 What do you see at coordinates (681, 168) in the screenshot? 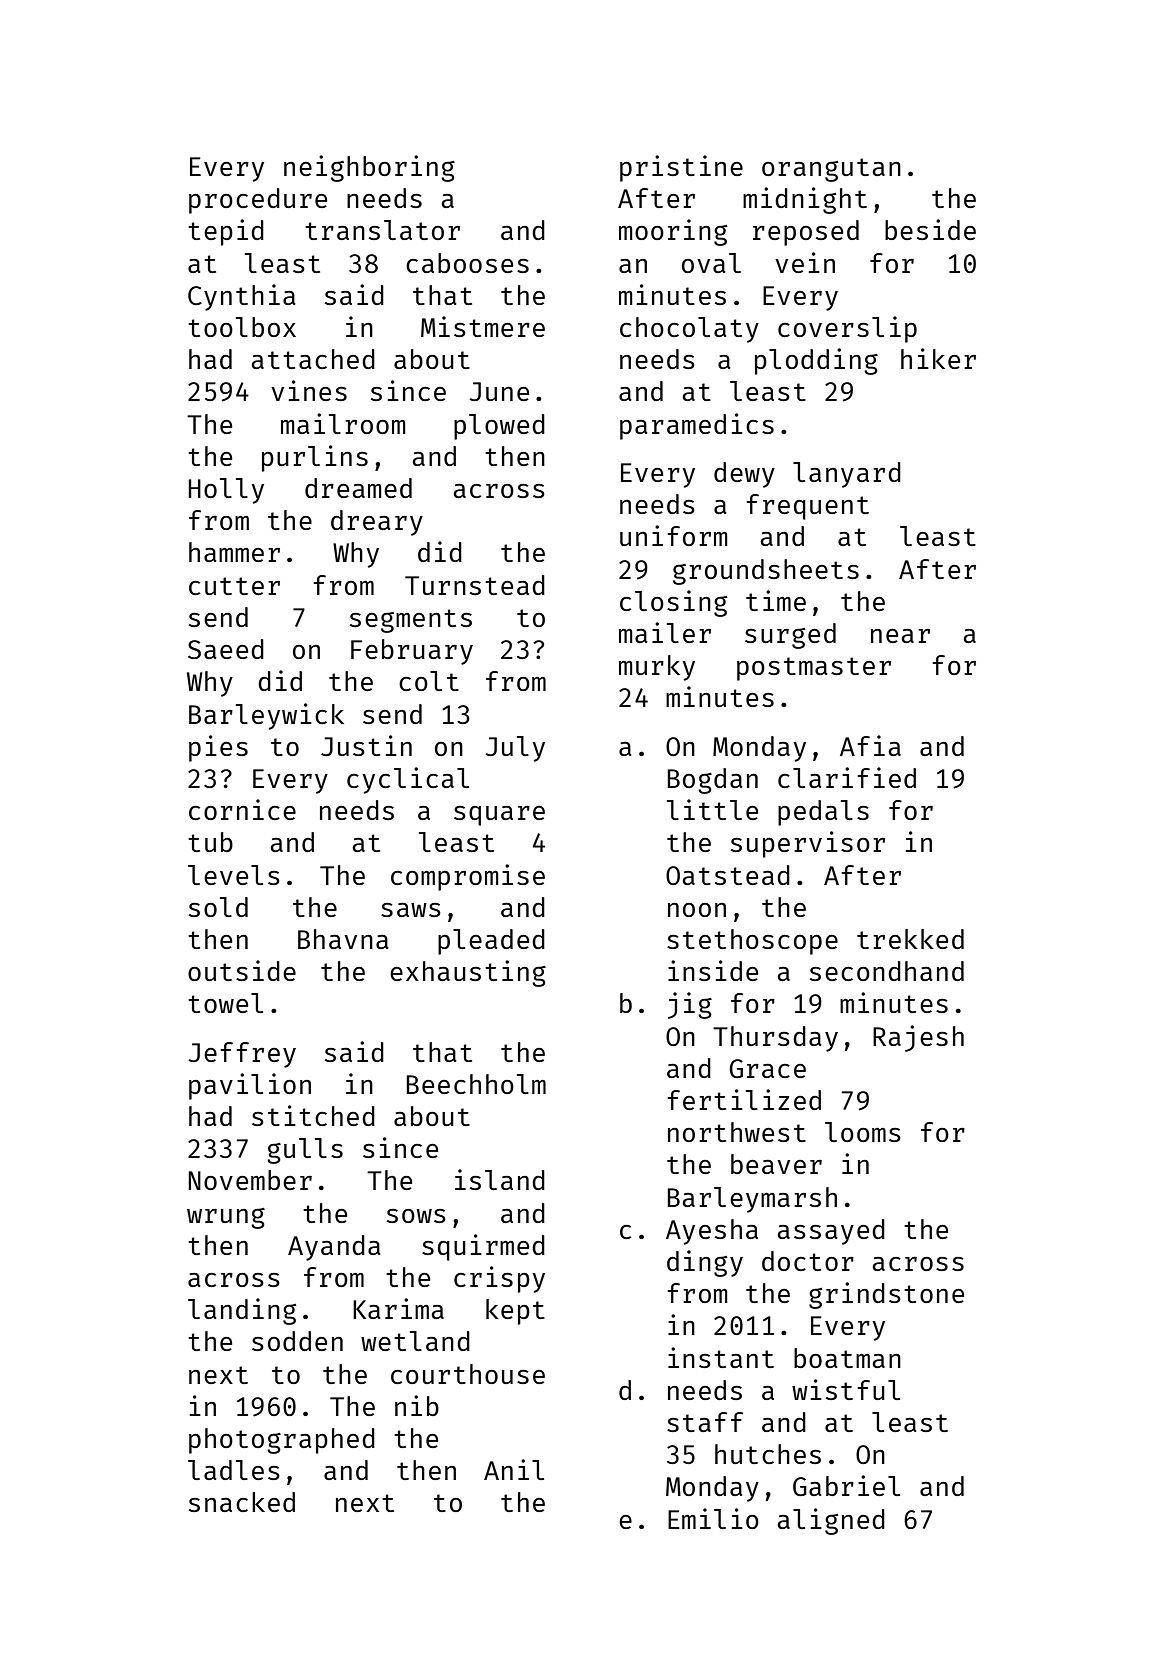
I see `pristine` at bounding box center [681, 168].
